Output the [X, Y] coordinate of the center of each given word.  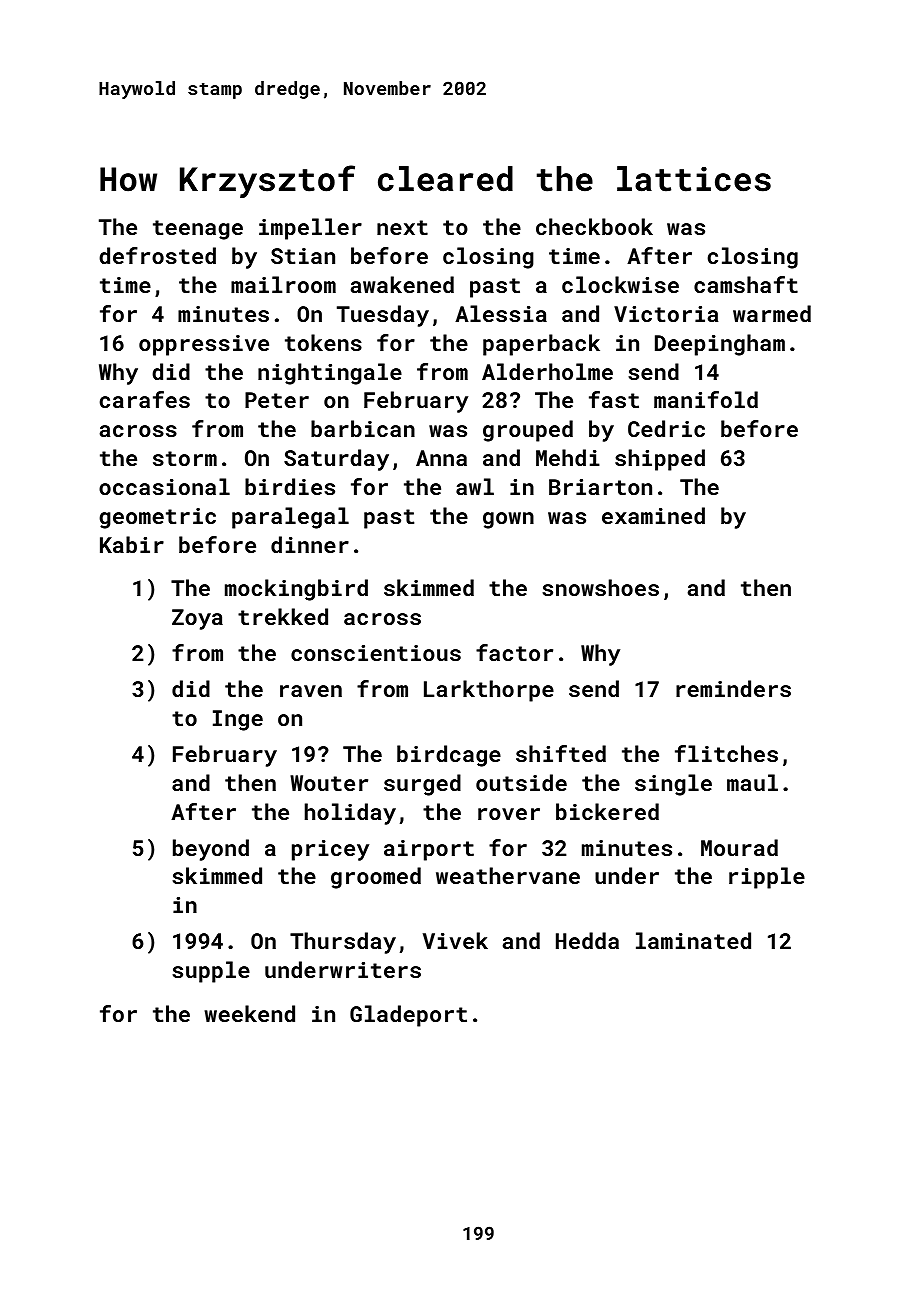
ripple [767, 878]
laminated [693, 940]
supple [211, 972]
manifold [706, 399]
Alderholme [547, 371]
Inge [238, 720]
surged [422, 785]
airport [429, 850]
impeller [310, 229]
